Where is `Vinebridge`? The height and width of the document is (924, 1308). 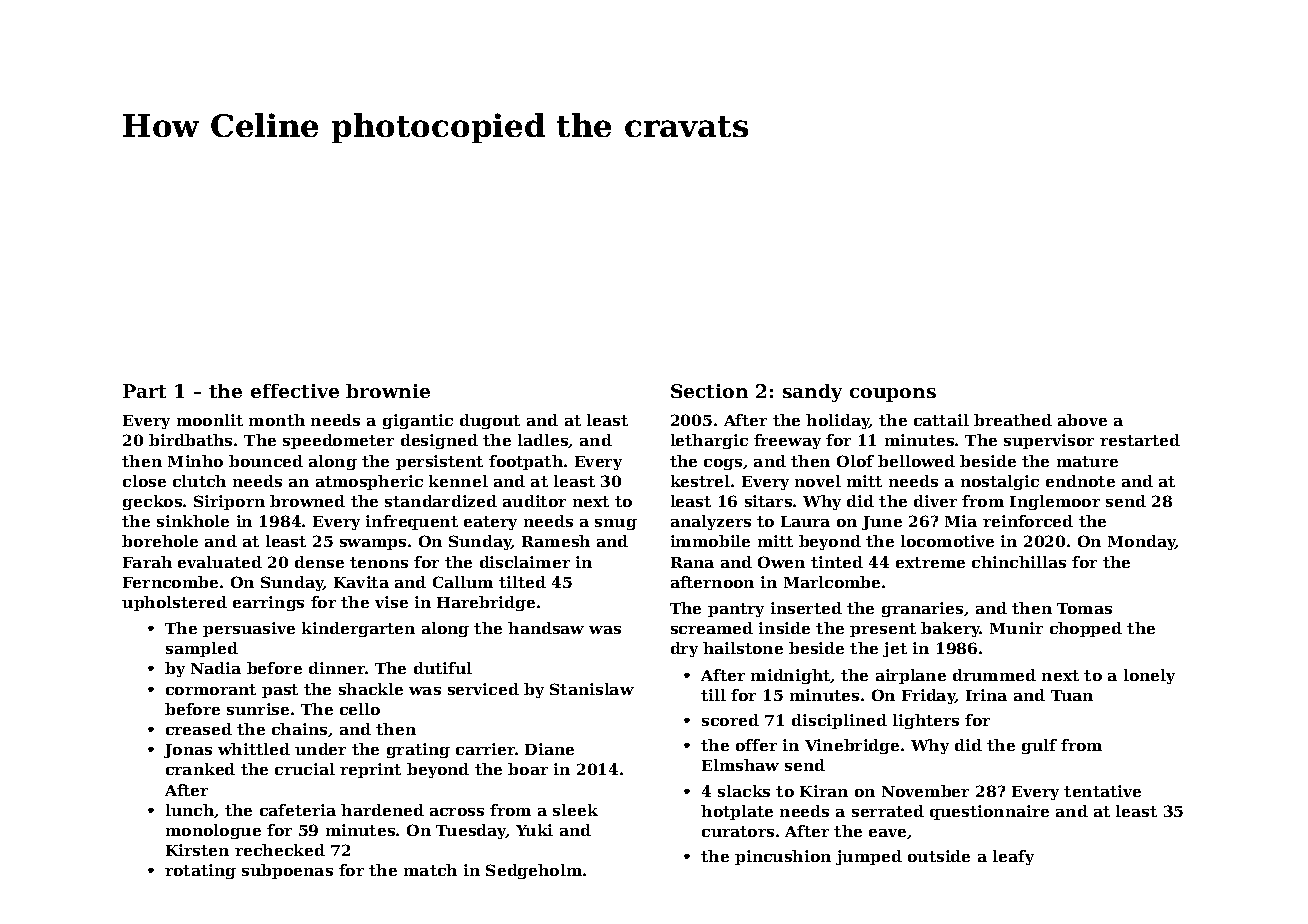 Vinebridge is located at coordinates (852, 746).
